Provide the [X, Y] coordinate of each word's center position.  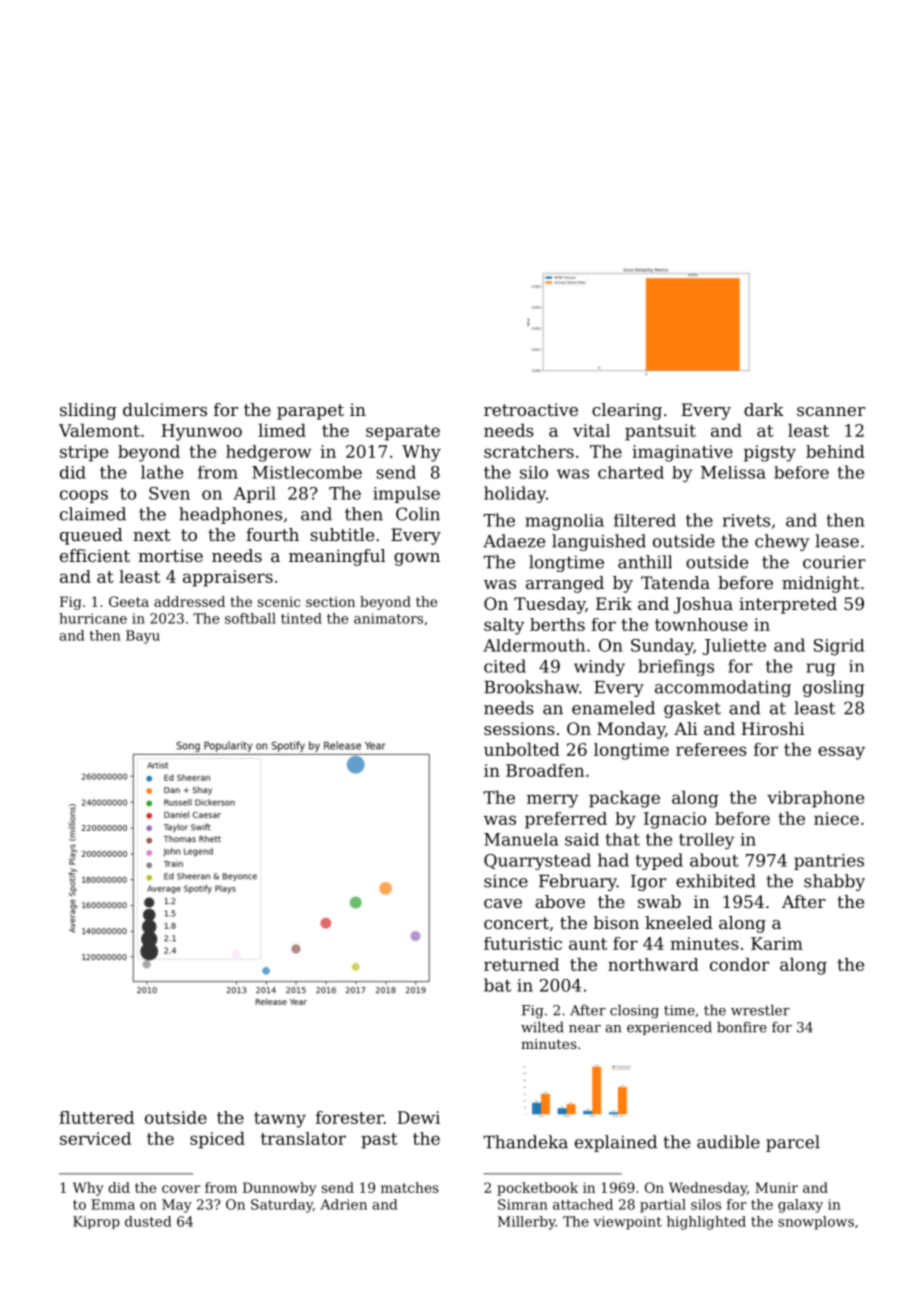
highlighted [706, 1223]
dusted [148, 1221]
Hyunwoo [202, 432]
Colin [418, 514]
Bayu [143, 637]
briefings [676, 667]
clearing [627, 411]
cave [503, 903]
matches [410, 1187]
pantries [829, 862]
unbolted [522, 749]
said [582, 839]
